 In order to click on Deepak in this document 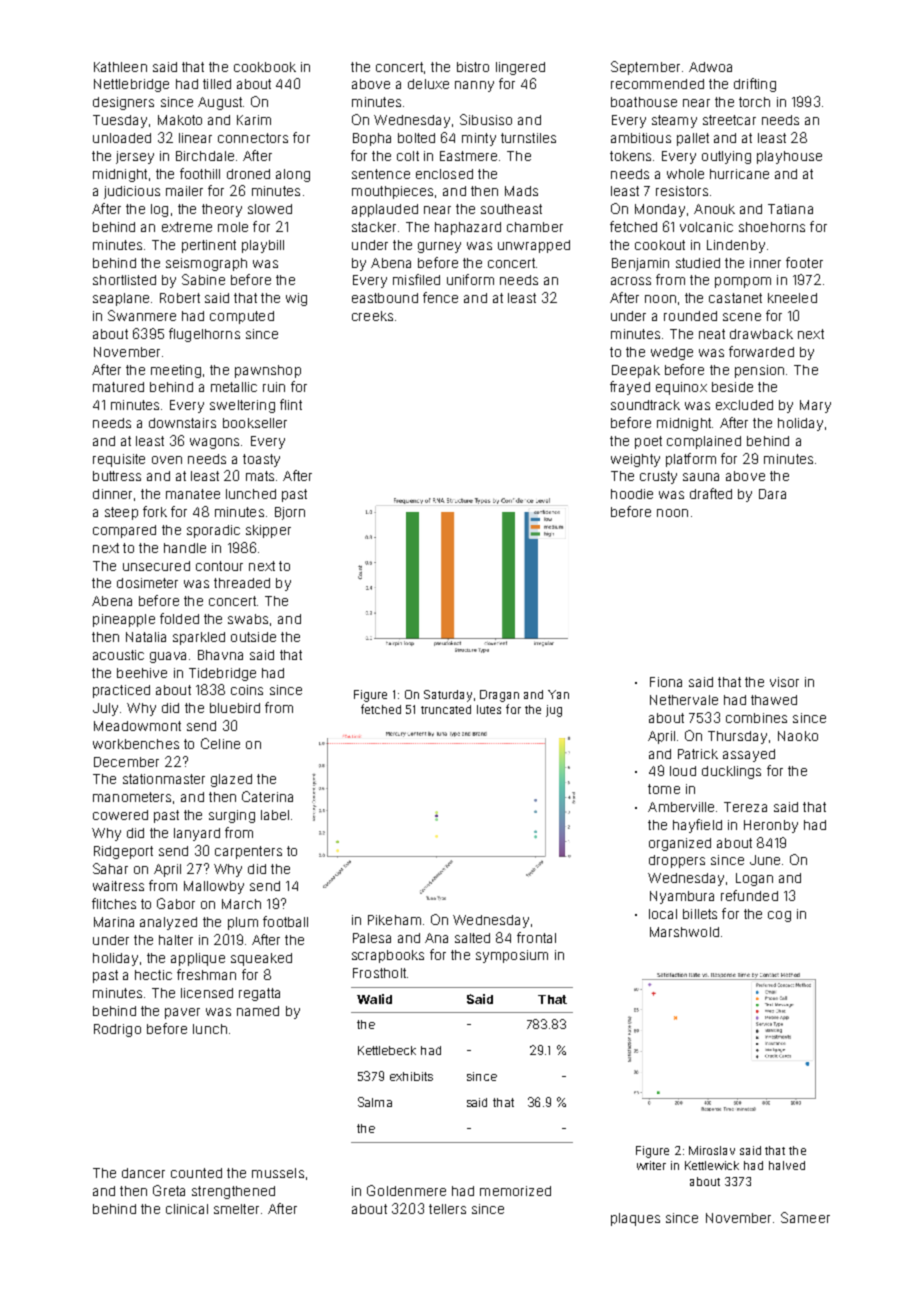, I will do `click(636, 371)`.
